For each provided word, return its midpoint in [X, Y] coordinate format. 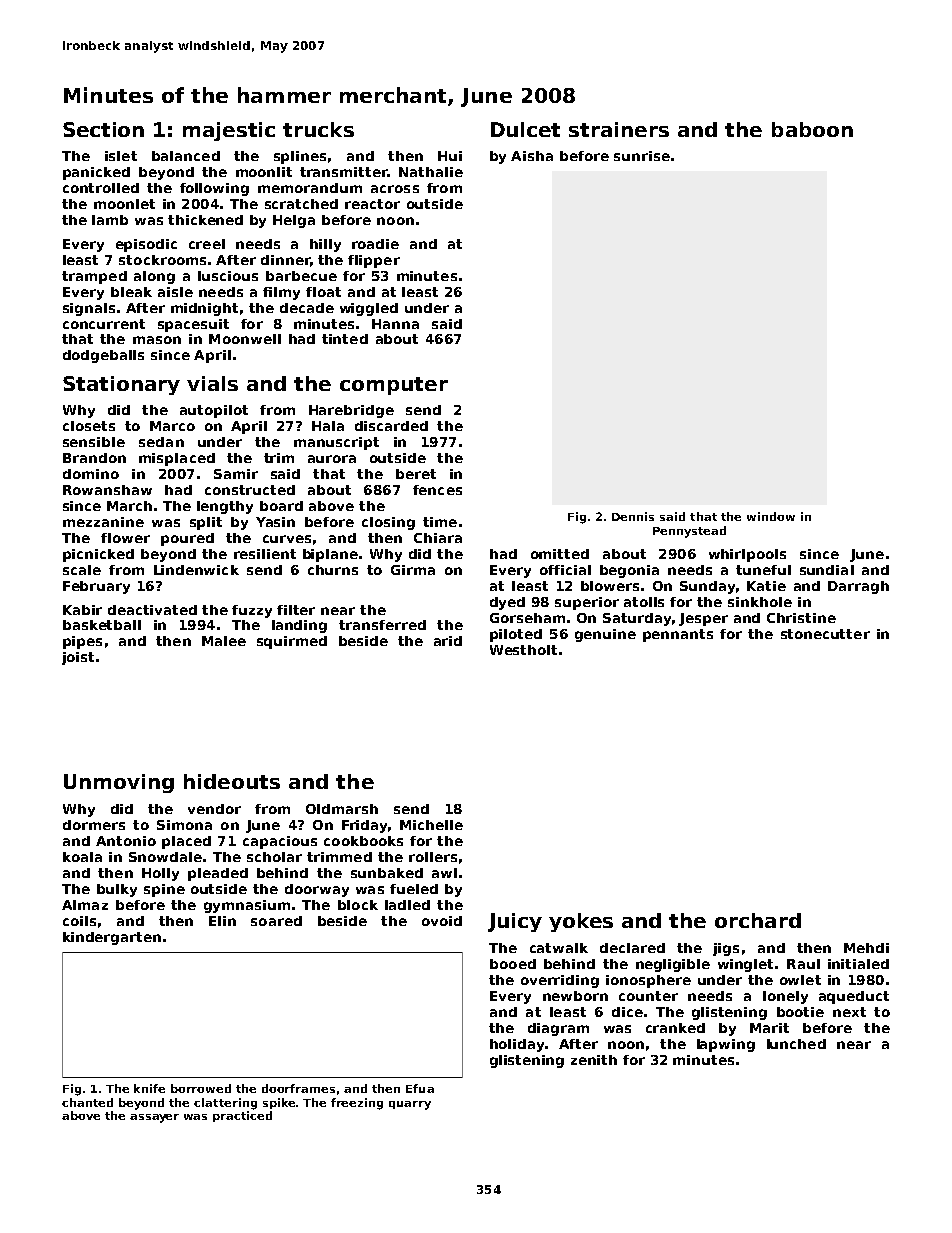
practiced [242, 1116]
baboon [812, 129]
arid [448, 641]
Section [103, 129]
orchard [758, 920]
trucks [318, 129]
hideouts [232, 781]
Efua [420, 1088]
